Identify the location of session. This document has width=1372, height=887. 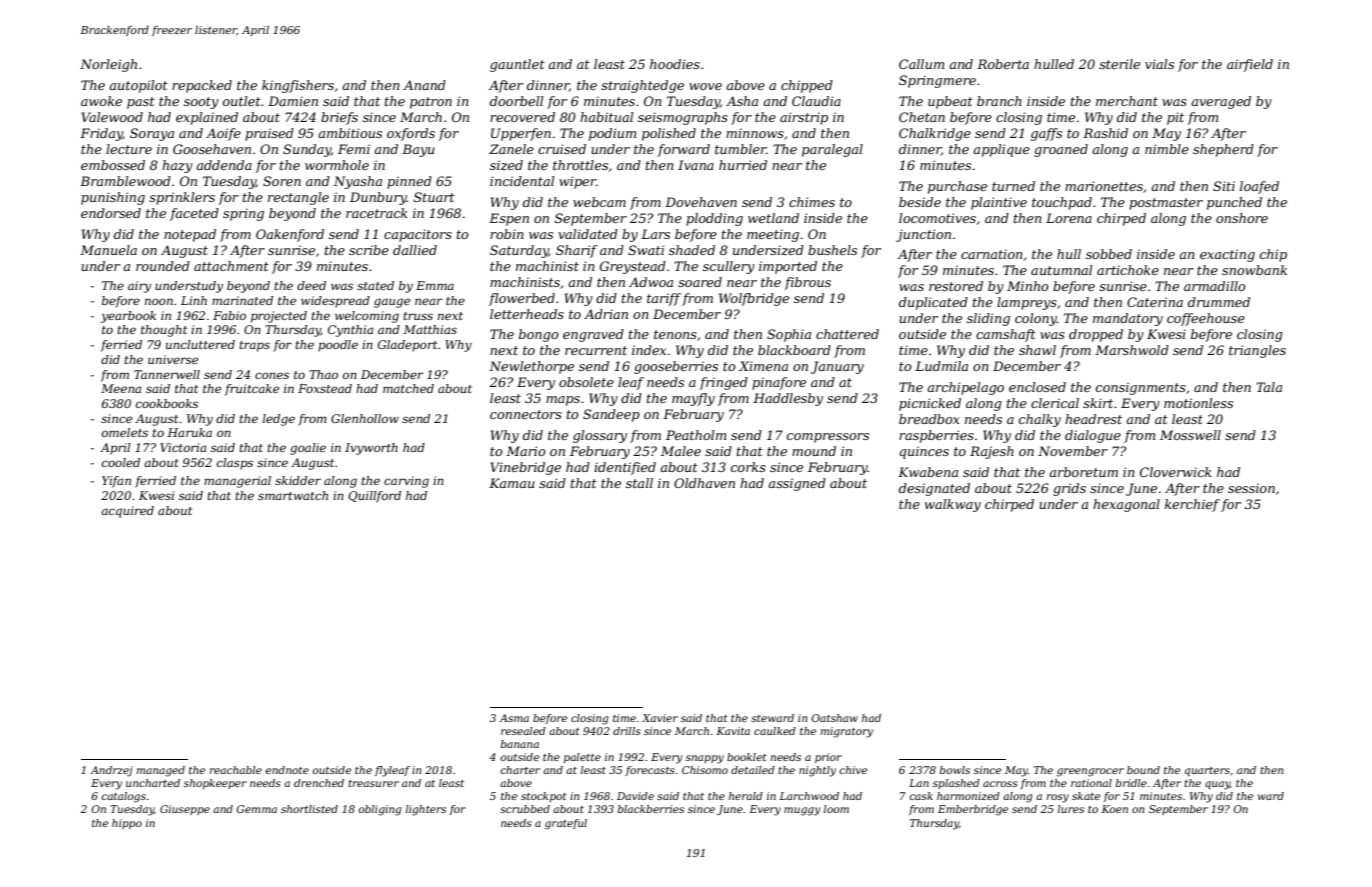
(1251, 488).
